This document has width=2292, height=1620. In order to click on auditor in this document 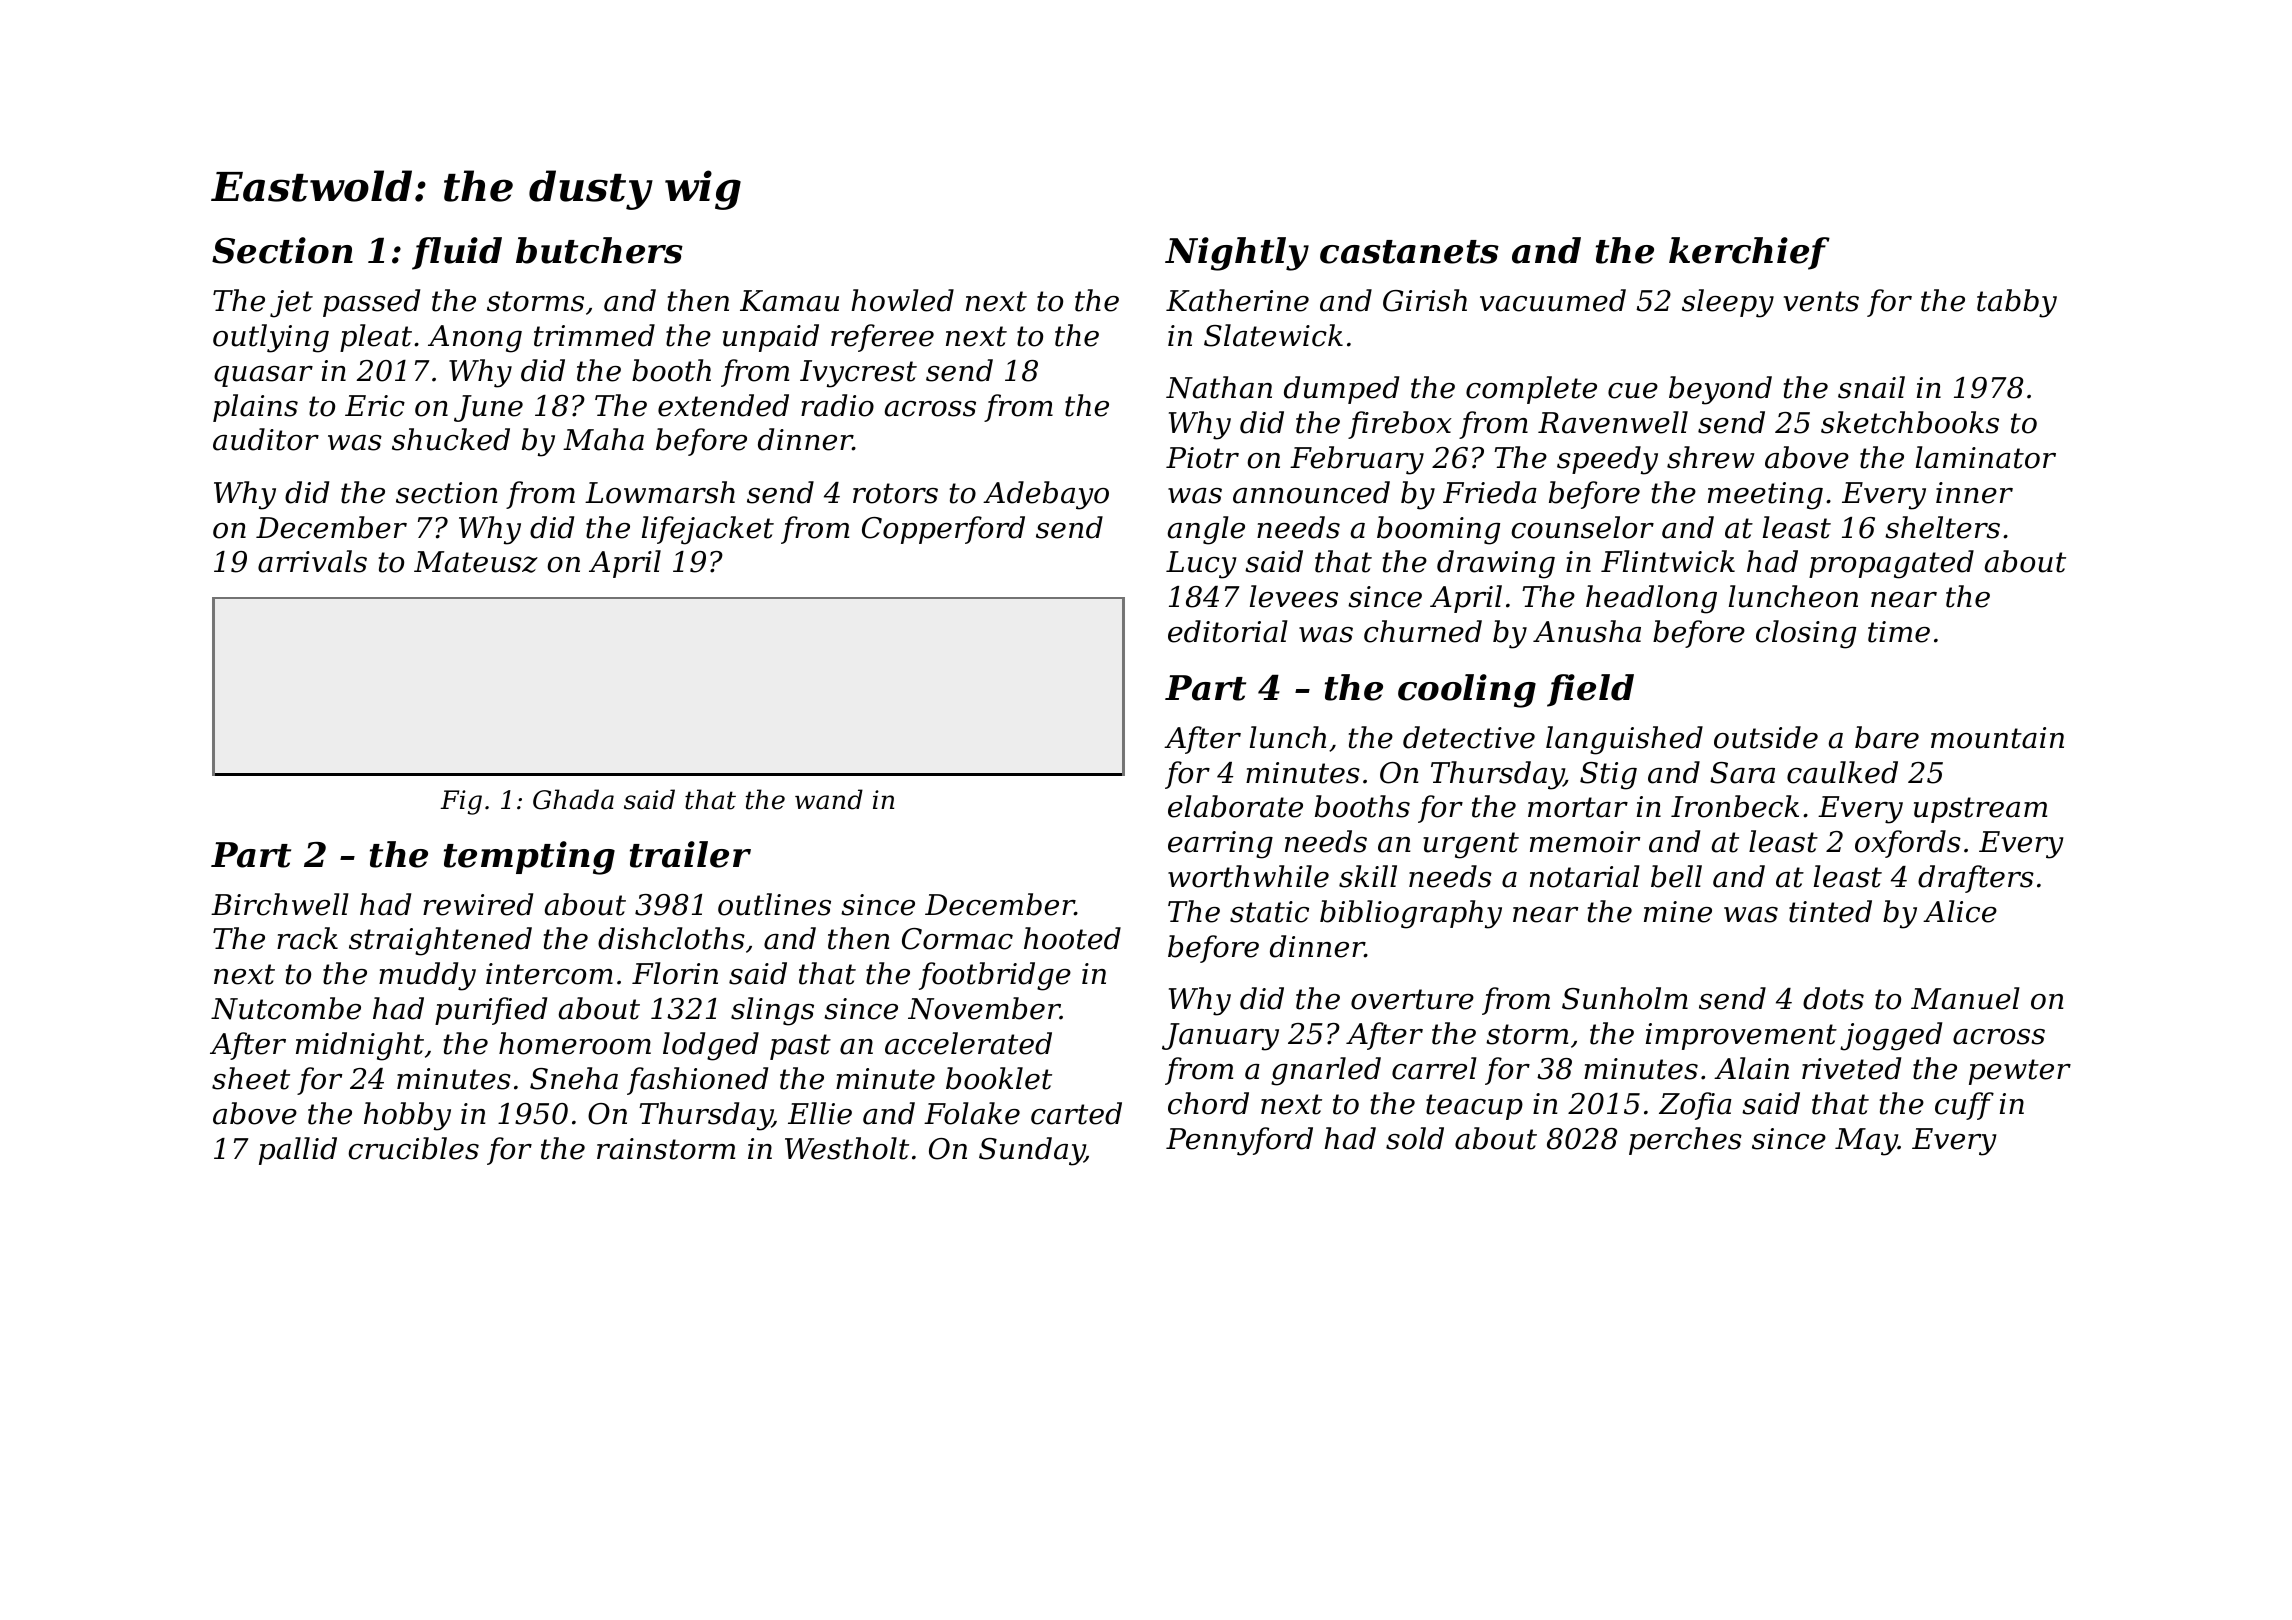, I will do `click(266, 439)`.
